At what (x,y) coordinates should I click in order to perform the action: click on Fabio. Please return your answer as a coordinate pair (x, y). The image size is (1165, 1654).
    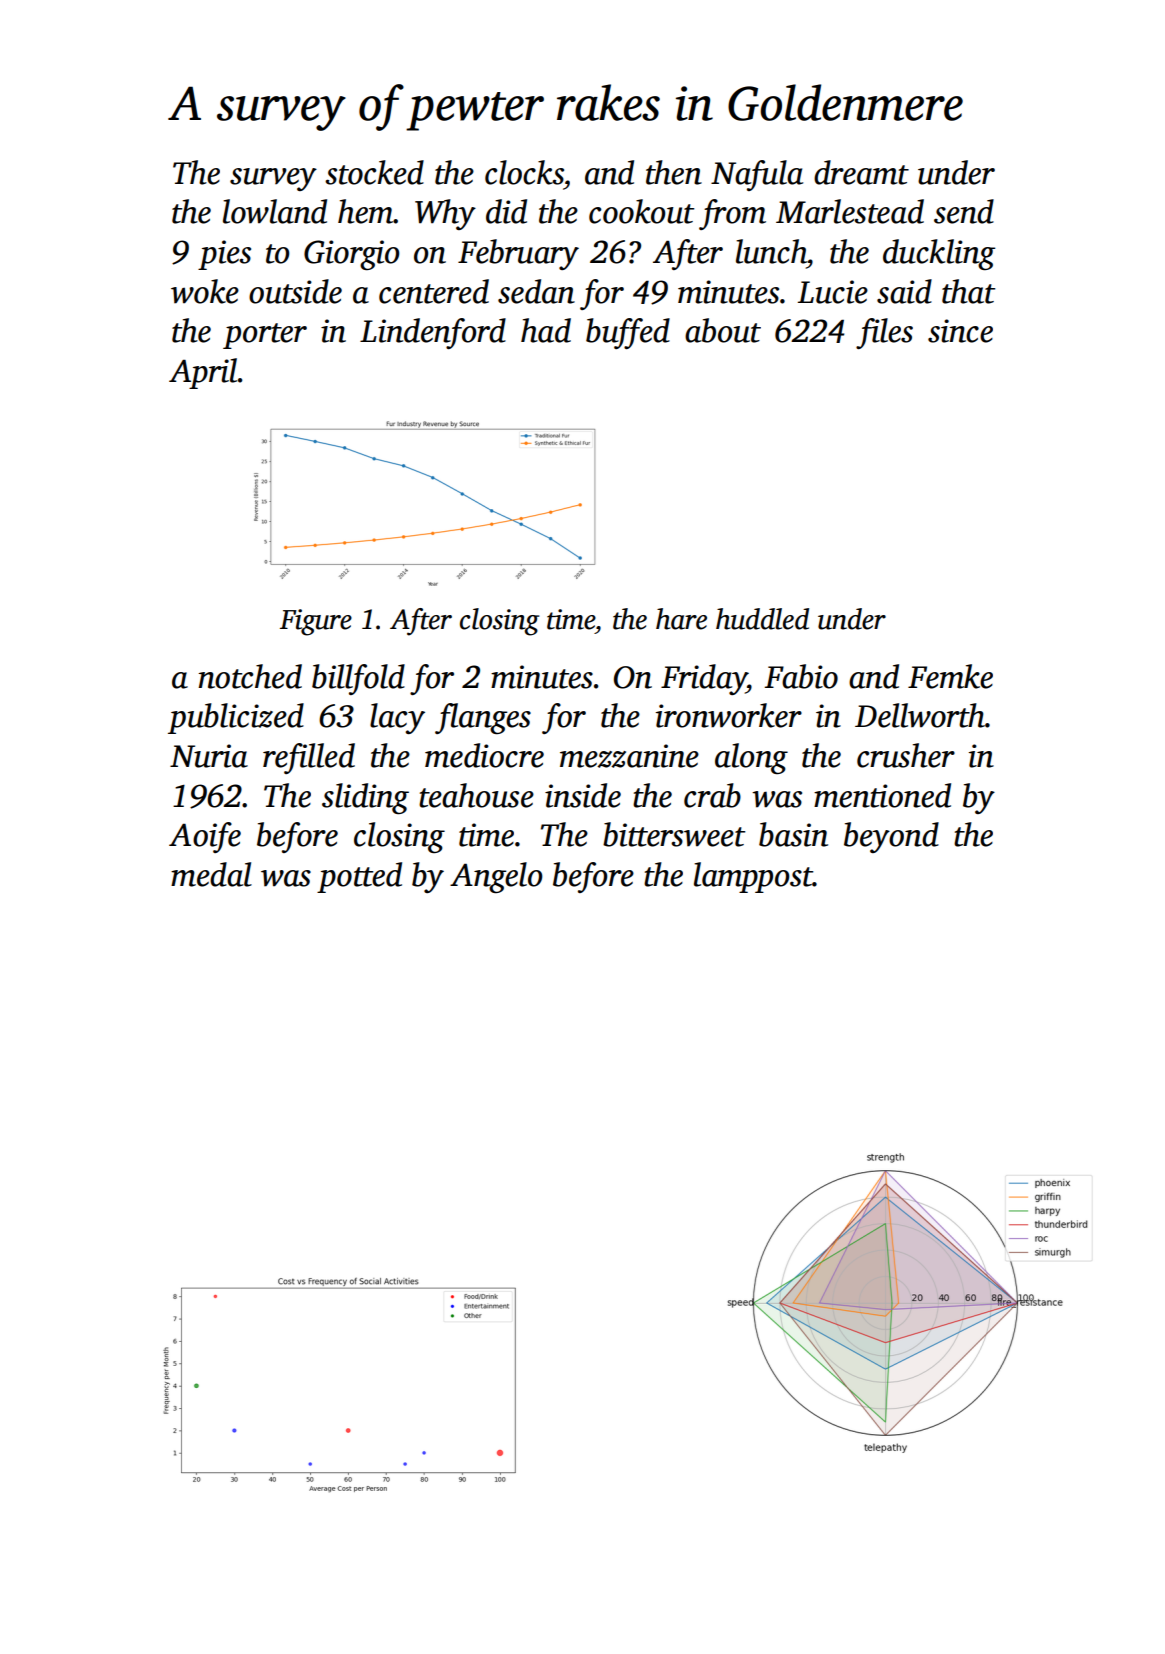
    Looking at the image, I should click on (801, 676).
